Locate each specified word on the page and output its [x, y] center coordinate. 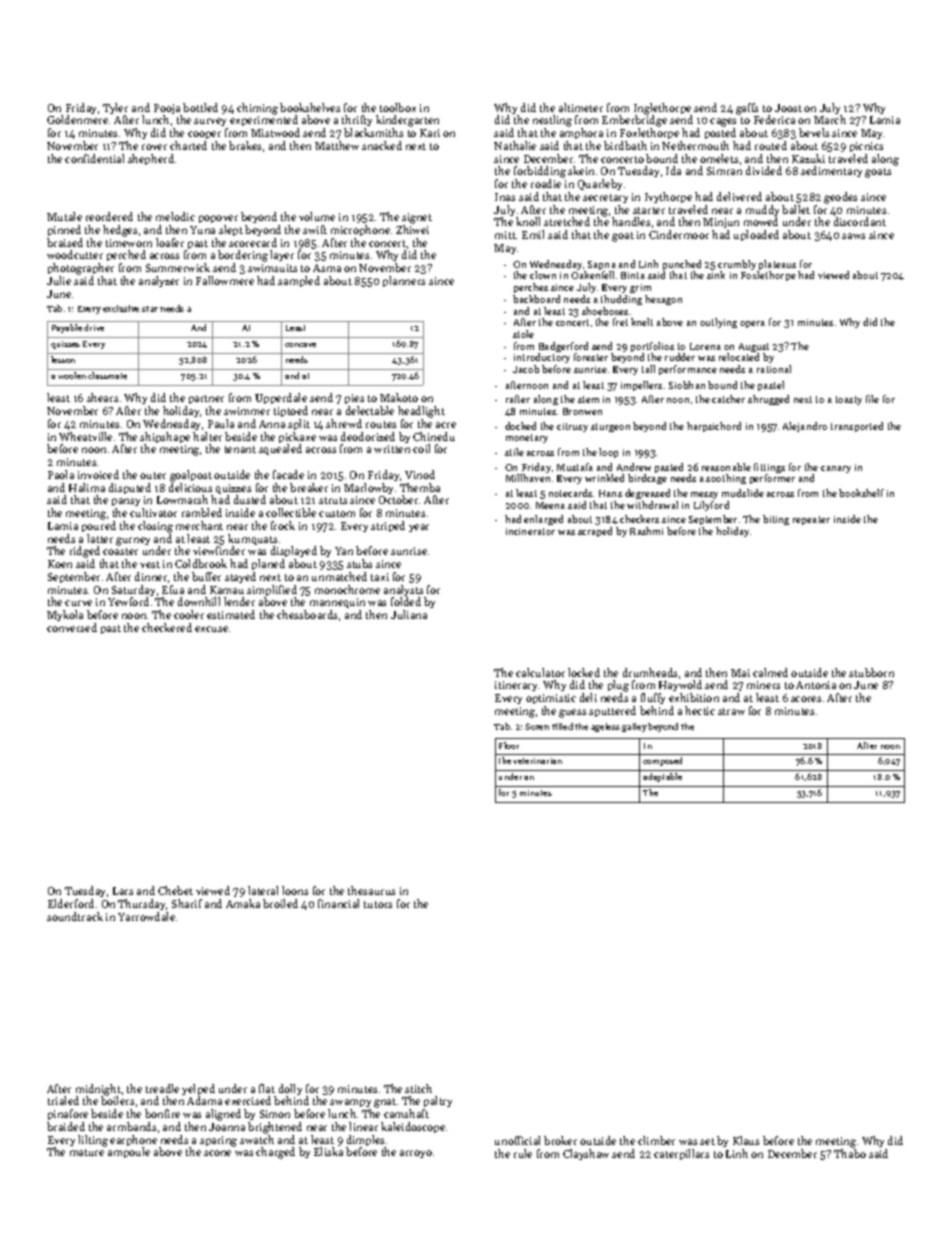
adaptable [662, 777]
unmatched [339, 576]
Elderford [71, 903]
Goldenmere [77, 119]
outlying [718, 323]
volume [317, 216]
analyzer [159, 281]
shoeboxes [605, 311]
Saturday [133, 590]
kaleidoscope [413, 1127]
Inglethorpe [663, 109]
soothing [726, 479]
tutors [378, 904]
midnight [98, 1090]
